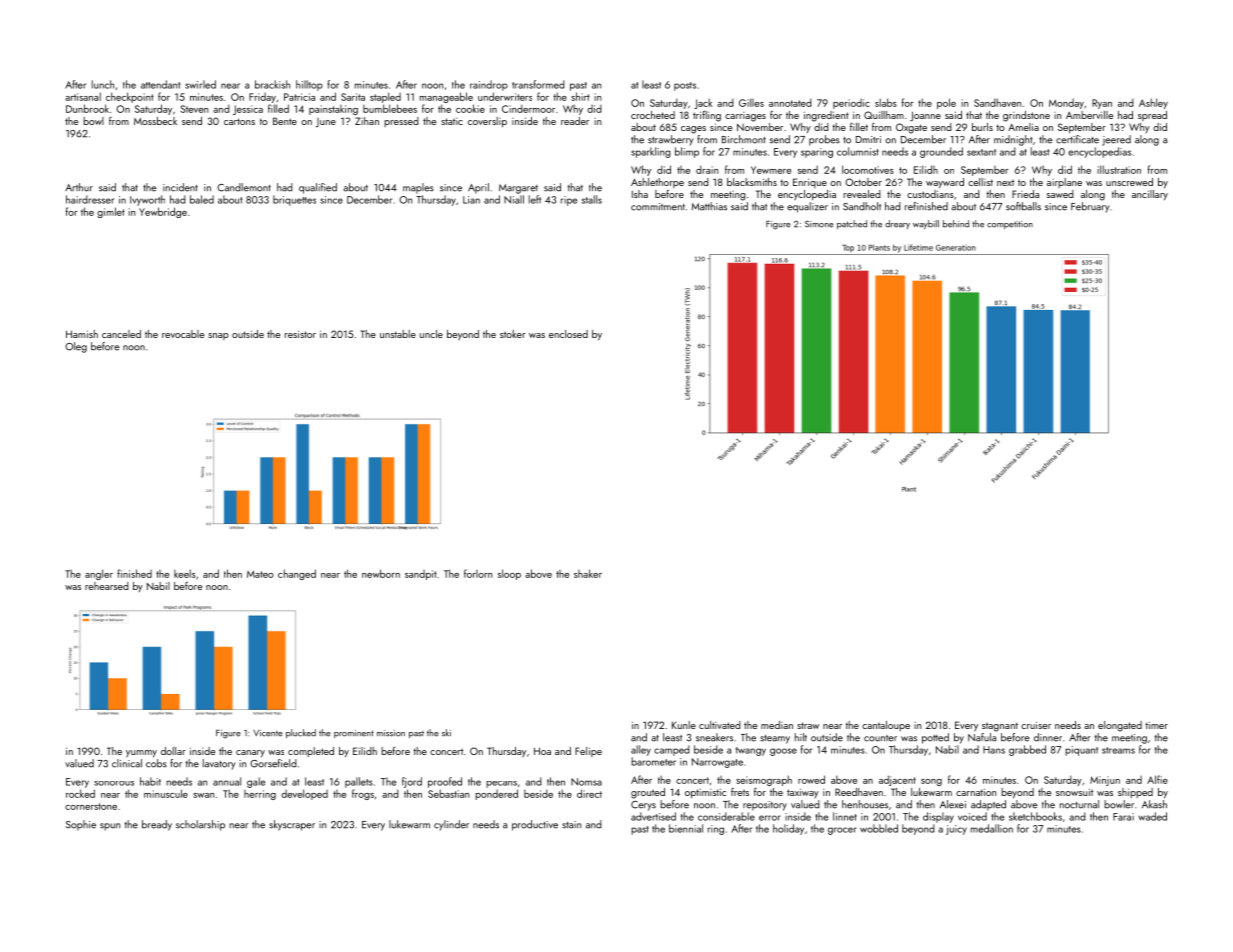  Describe the element at coordinates (163, 212) in the screenshot. I see `Yewbridge` at that location.
